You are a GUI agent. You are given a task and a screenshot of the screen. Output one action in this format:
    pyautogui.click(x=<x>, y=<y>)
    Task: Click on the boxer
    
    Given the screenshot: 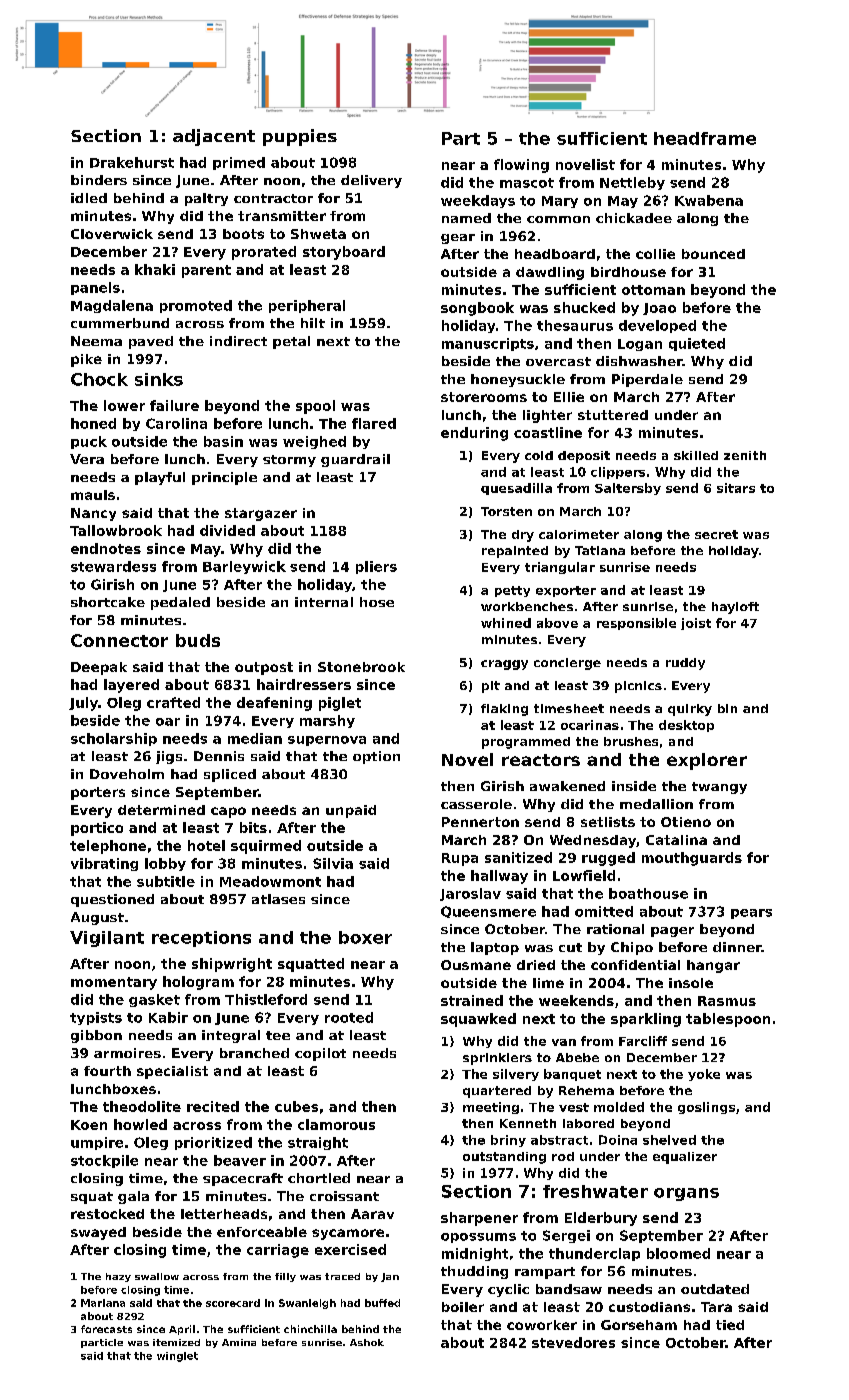 What is the action you would take?
    pyautogui.click(x=365, y=937)
